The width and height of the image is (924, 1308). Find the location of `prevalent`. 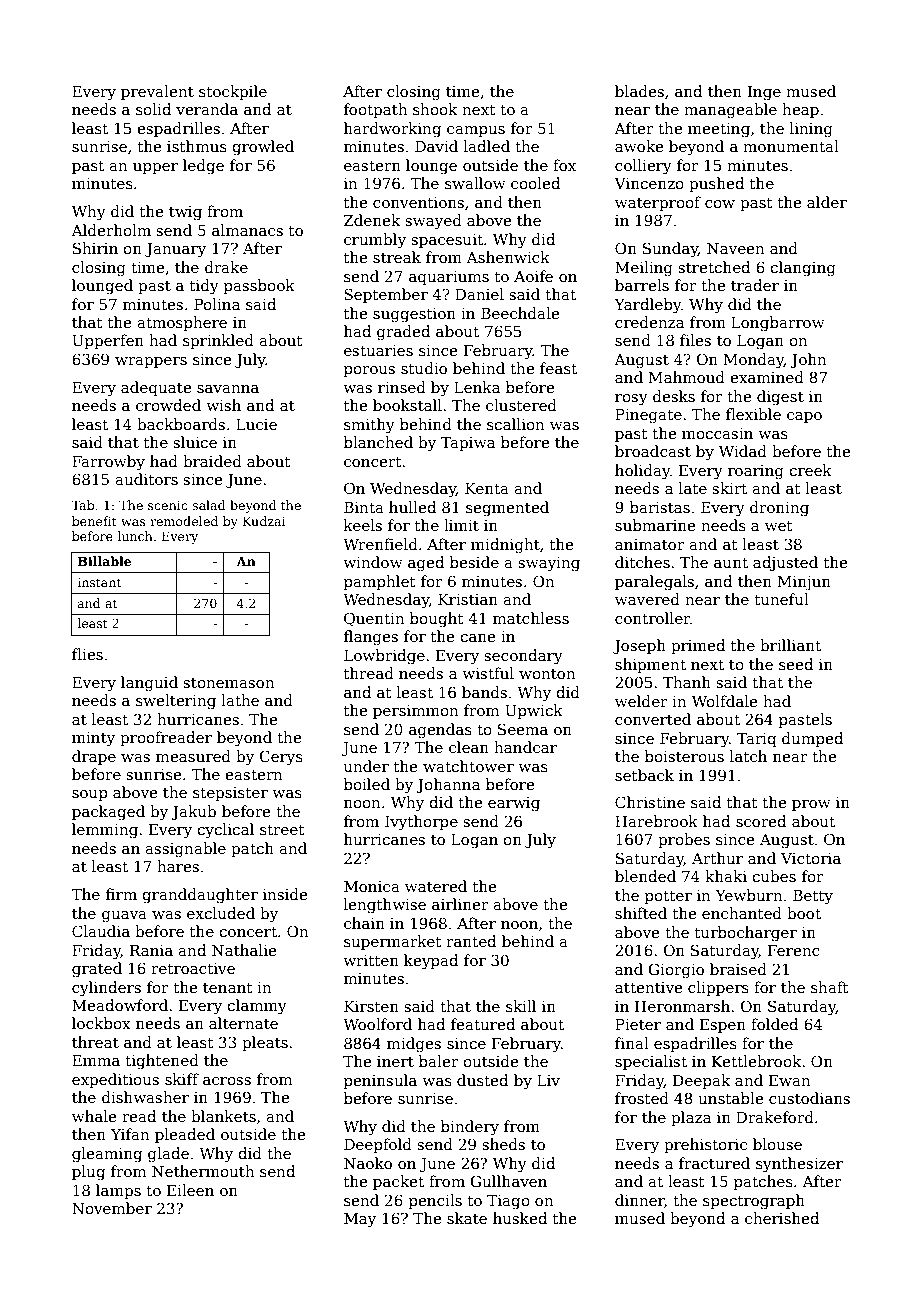

prevalent is located at coordinates (157, 92).
